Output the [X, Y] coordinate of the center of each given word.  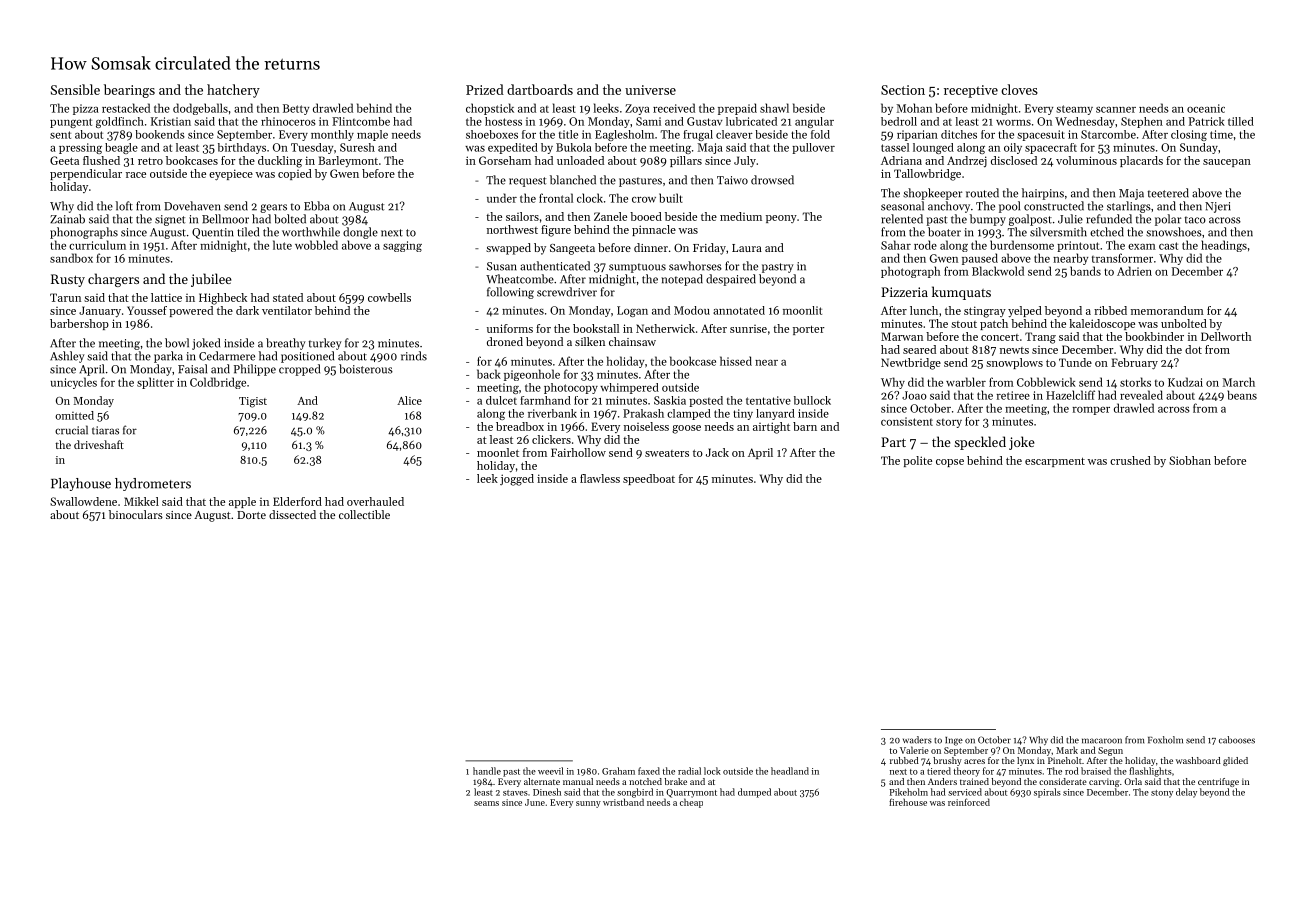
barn [805, 426]
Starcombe [1108, 134]
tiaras [105, 430]
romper [1091, 411]
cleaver [734, 134]
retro [150, 161]
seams [486, 803]
